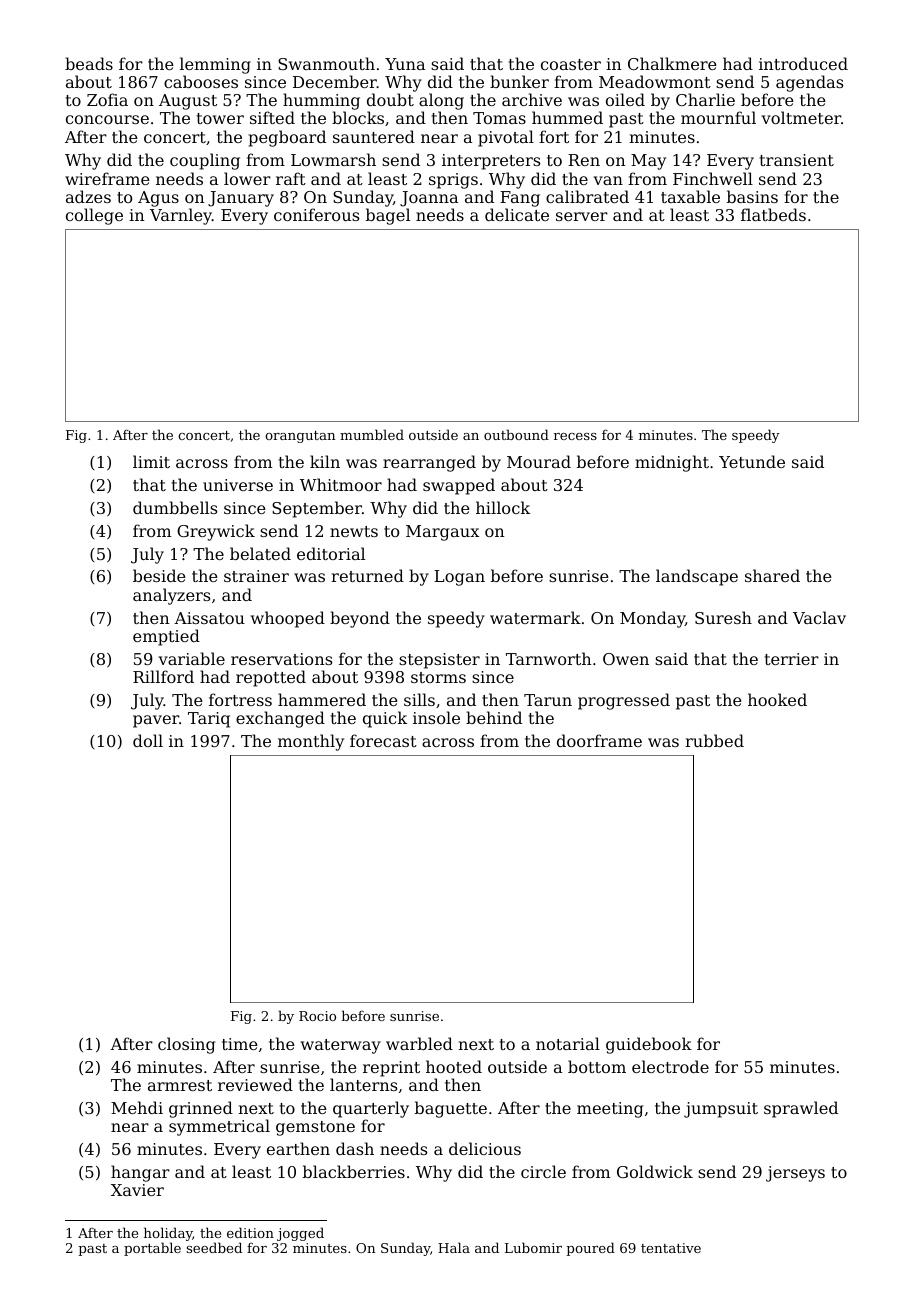  Describe the element at coordinates (322, 699) in the document. I see `hammered` at that location.
